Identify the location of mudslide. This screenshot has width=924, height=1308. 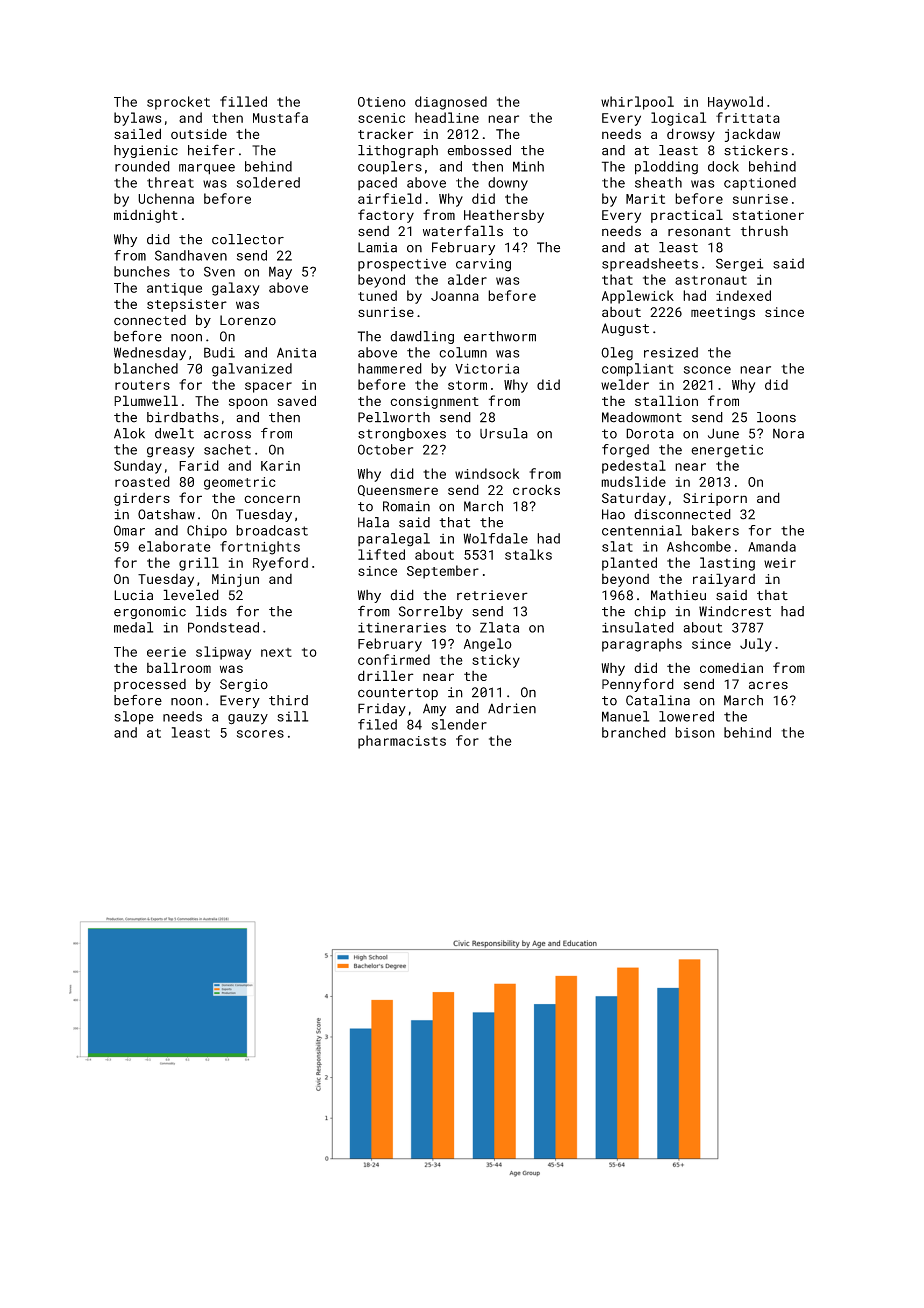
(633, 481).
